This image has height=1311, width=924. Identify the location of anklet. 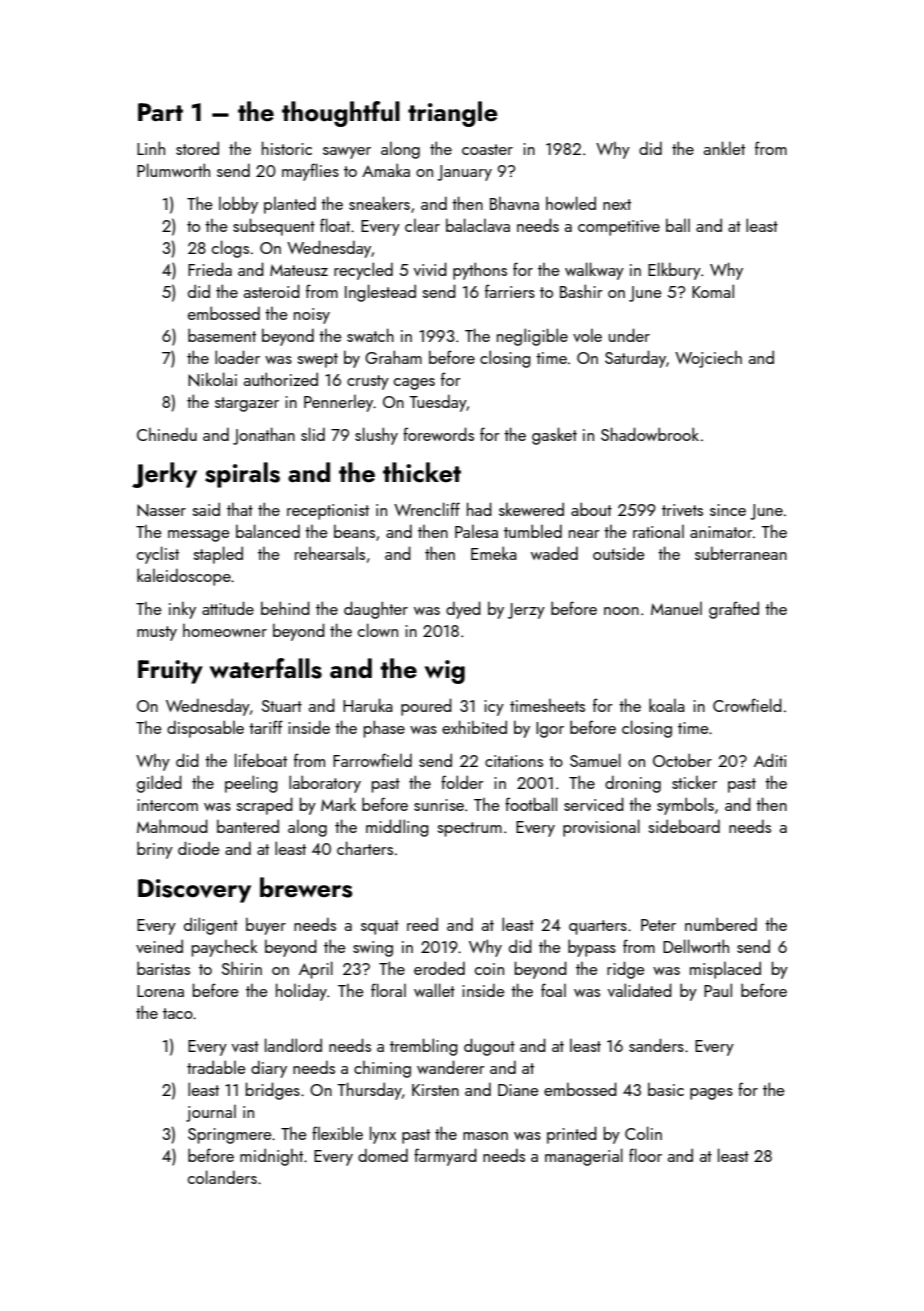
(724, 148).
